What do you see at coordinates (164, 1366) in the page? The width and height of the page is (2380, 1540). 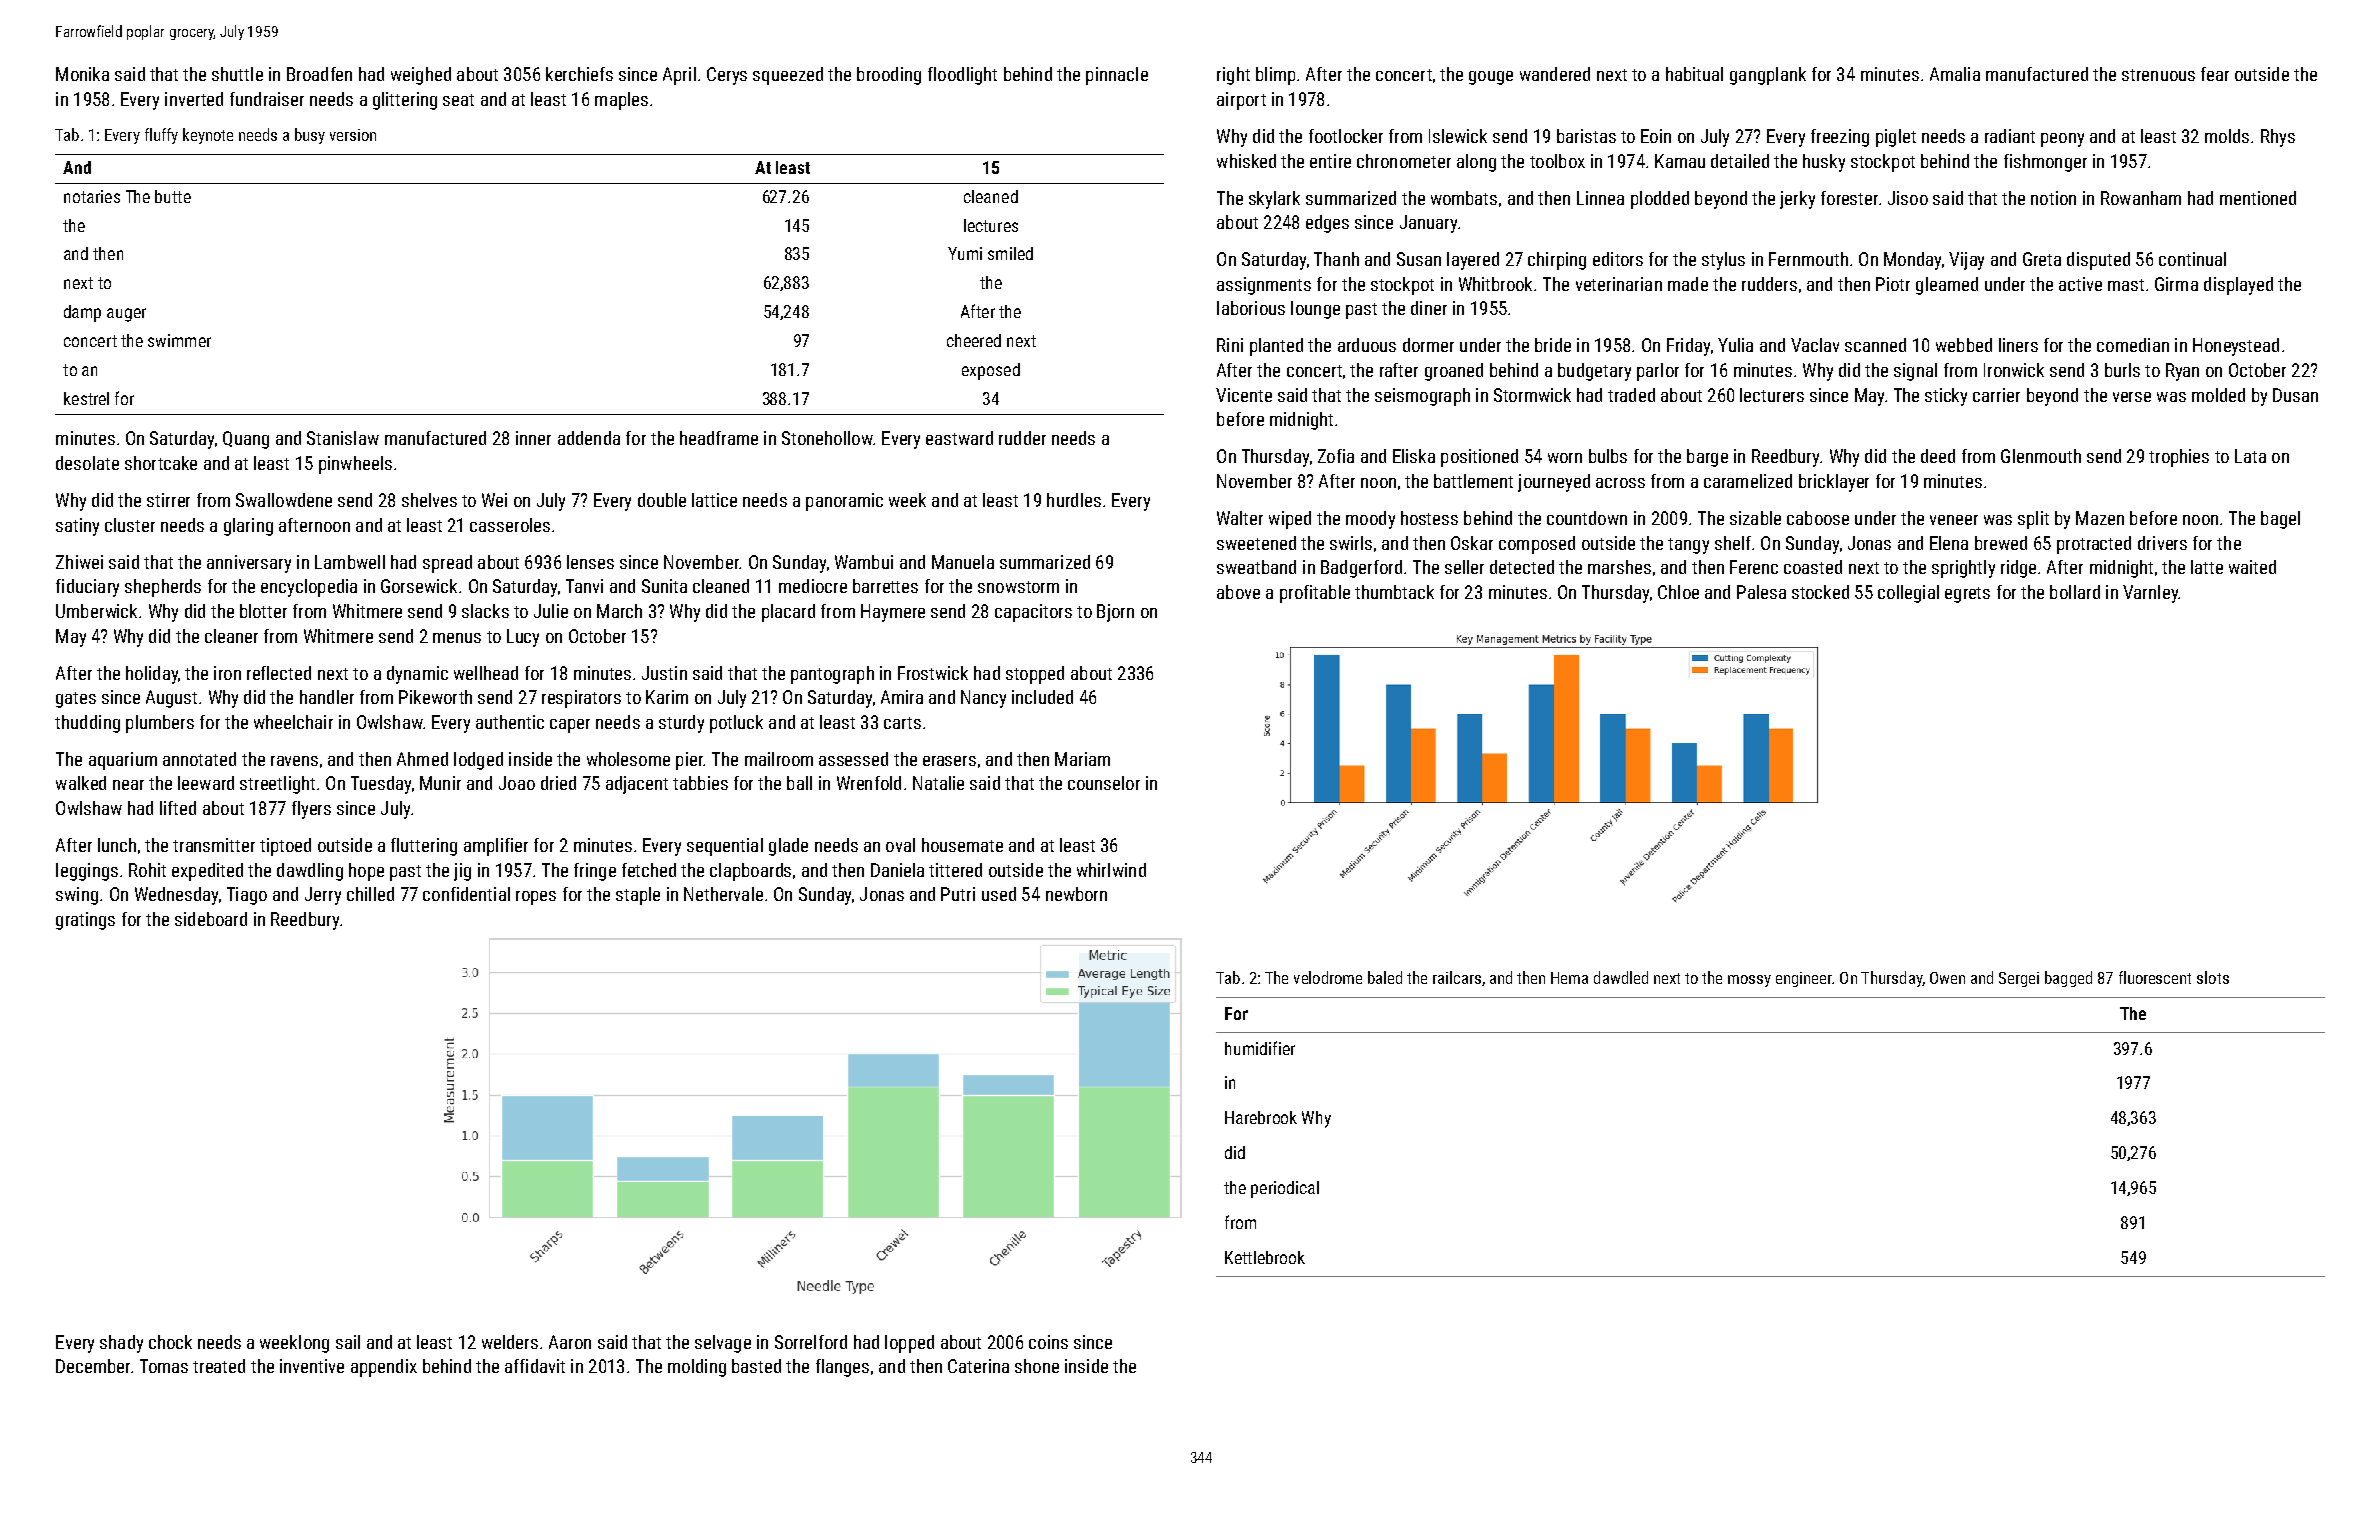 I see `Tomas` at bounding box center [164, 1366].
